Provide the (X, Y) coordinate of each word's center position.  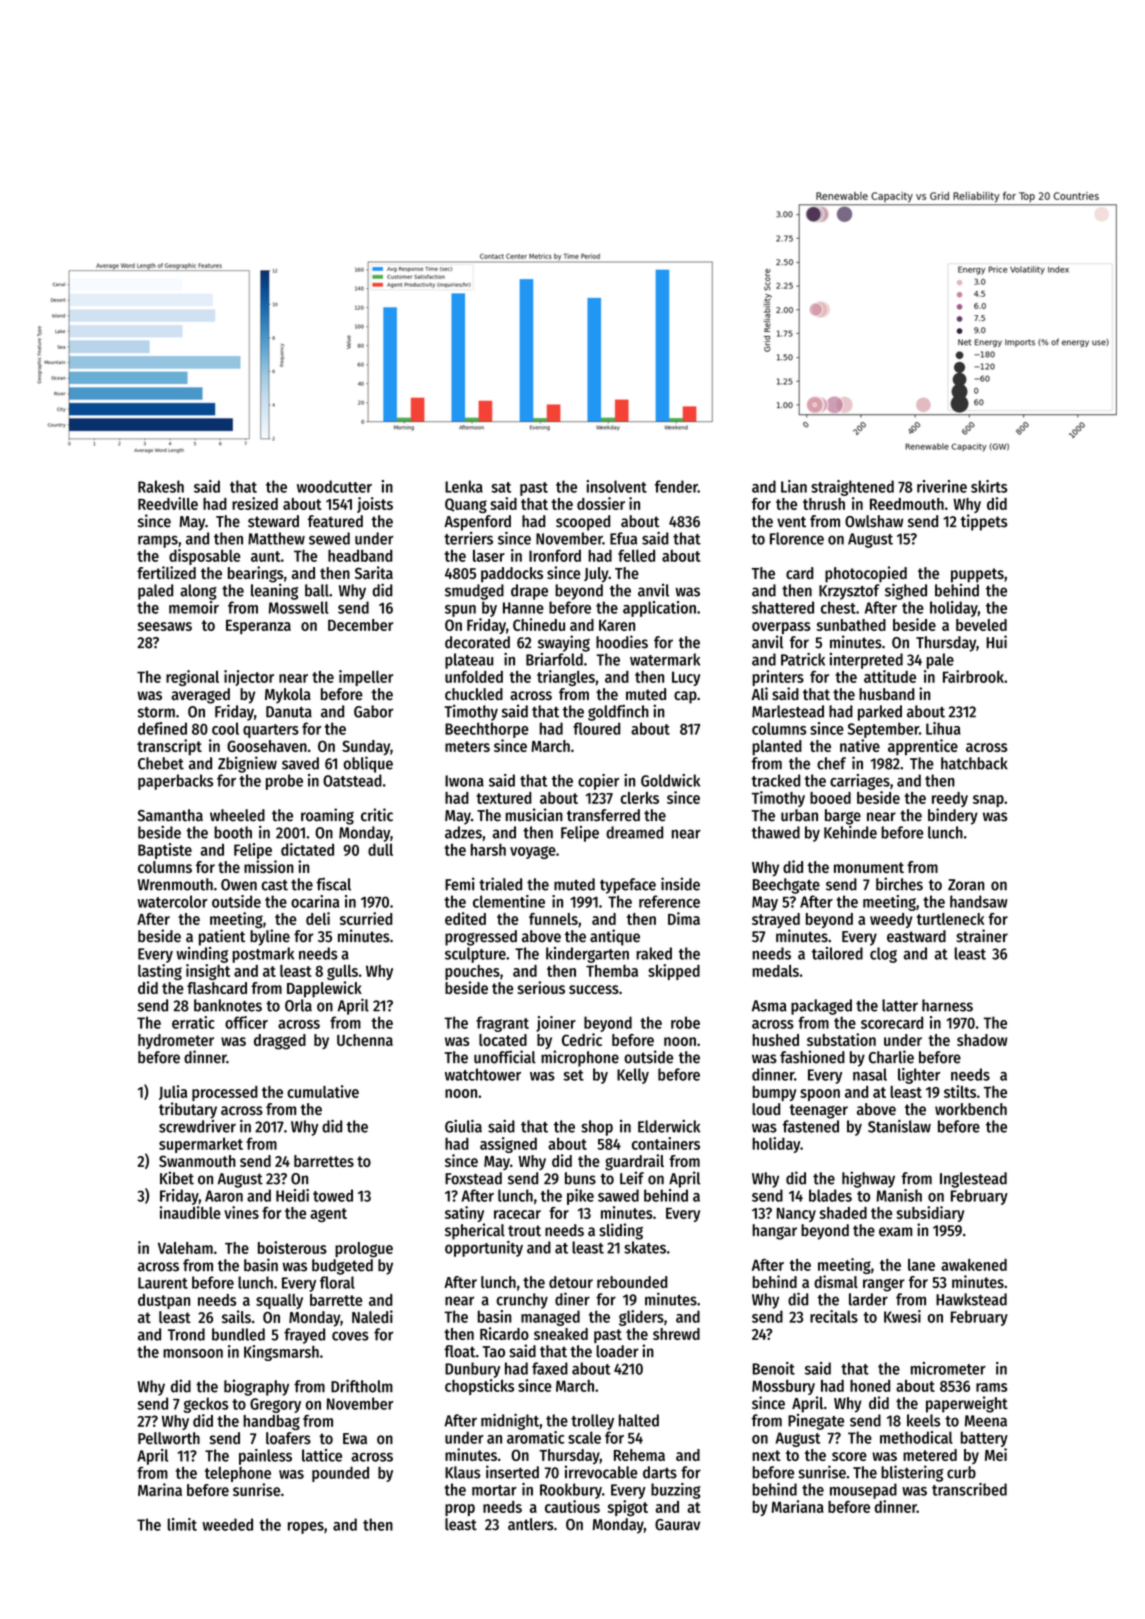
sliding (621, 1231)
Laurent (163, 1283)
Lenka (464, 486)
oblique (368, 764)
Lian (794, 486)
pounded (340, 1474)
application (659, 609)
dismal (836, 1281)
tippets (984, 522)
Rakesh (161, 486)
